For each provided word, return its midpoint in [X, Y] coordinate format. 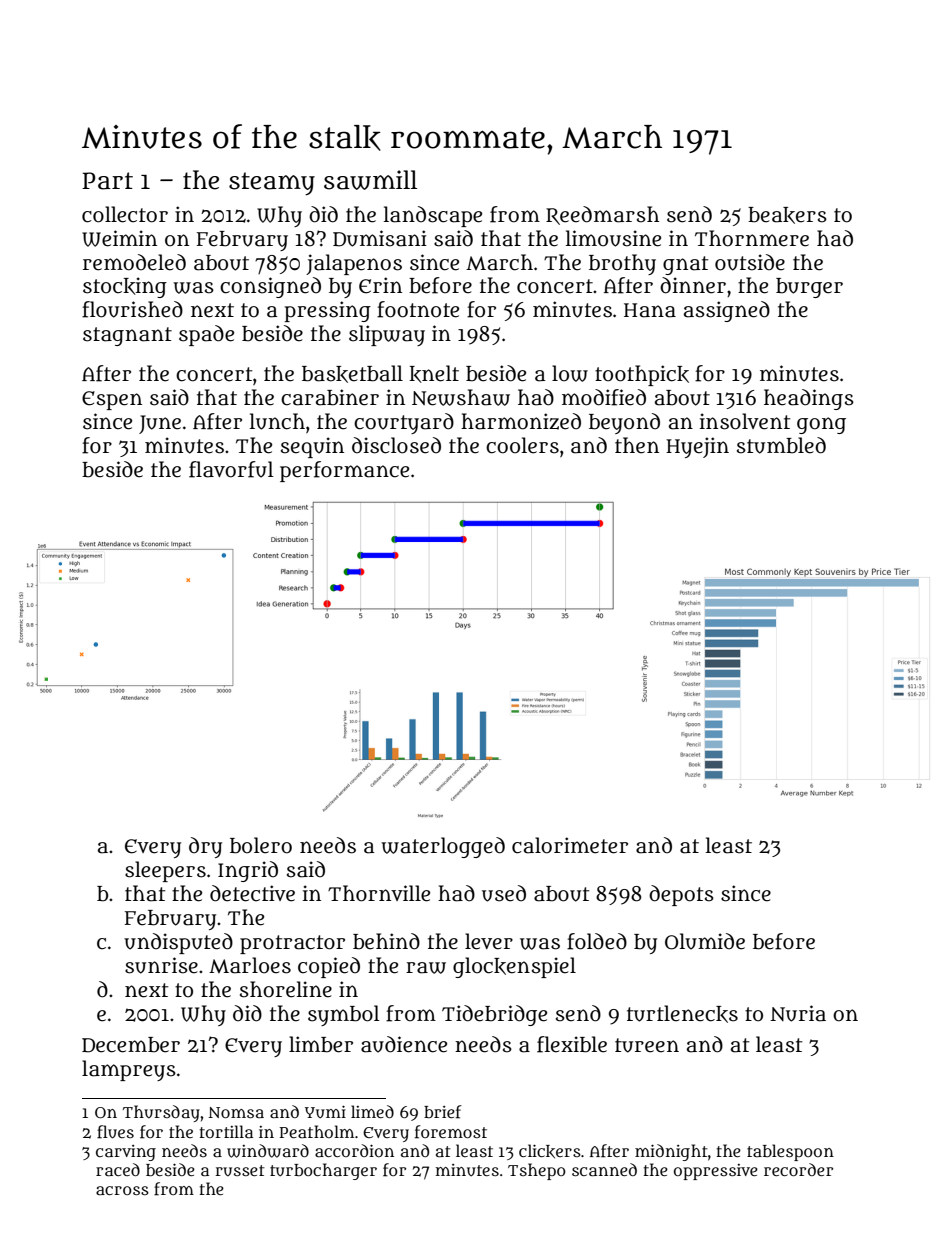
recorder [798, 1169]
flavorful [231, 469]
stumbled [781, 445]
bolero [261, 845]
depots [681, 895]
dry [205, 847]
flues [115, 1132]
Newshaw [461, 397]
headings [809, 399]
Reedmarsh [602, 215]
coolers [522, 445]
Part [107, 181]
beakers [787, 215]
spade [206, 335]
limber [321, 1044]
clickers [550, 1151]
